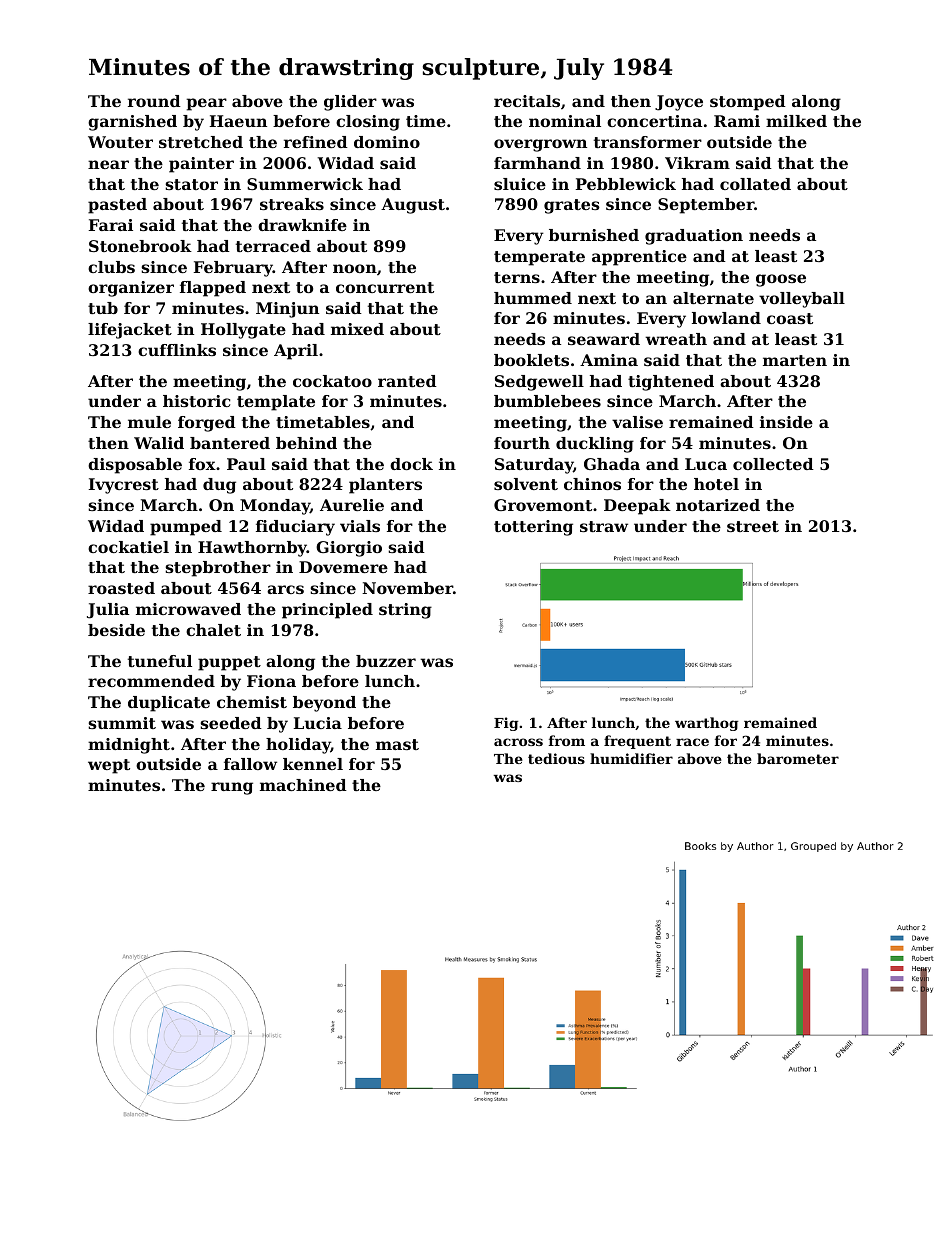 This image has height=1233, width=952. What do you see at coordinates (117, 206) in the image?
I see `pasted` at bounding box center [117, 206].
